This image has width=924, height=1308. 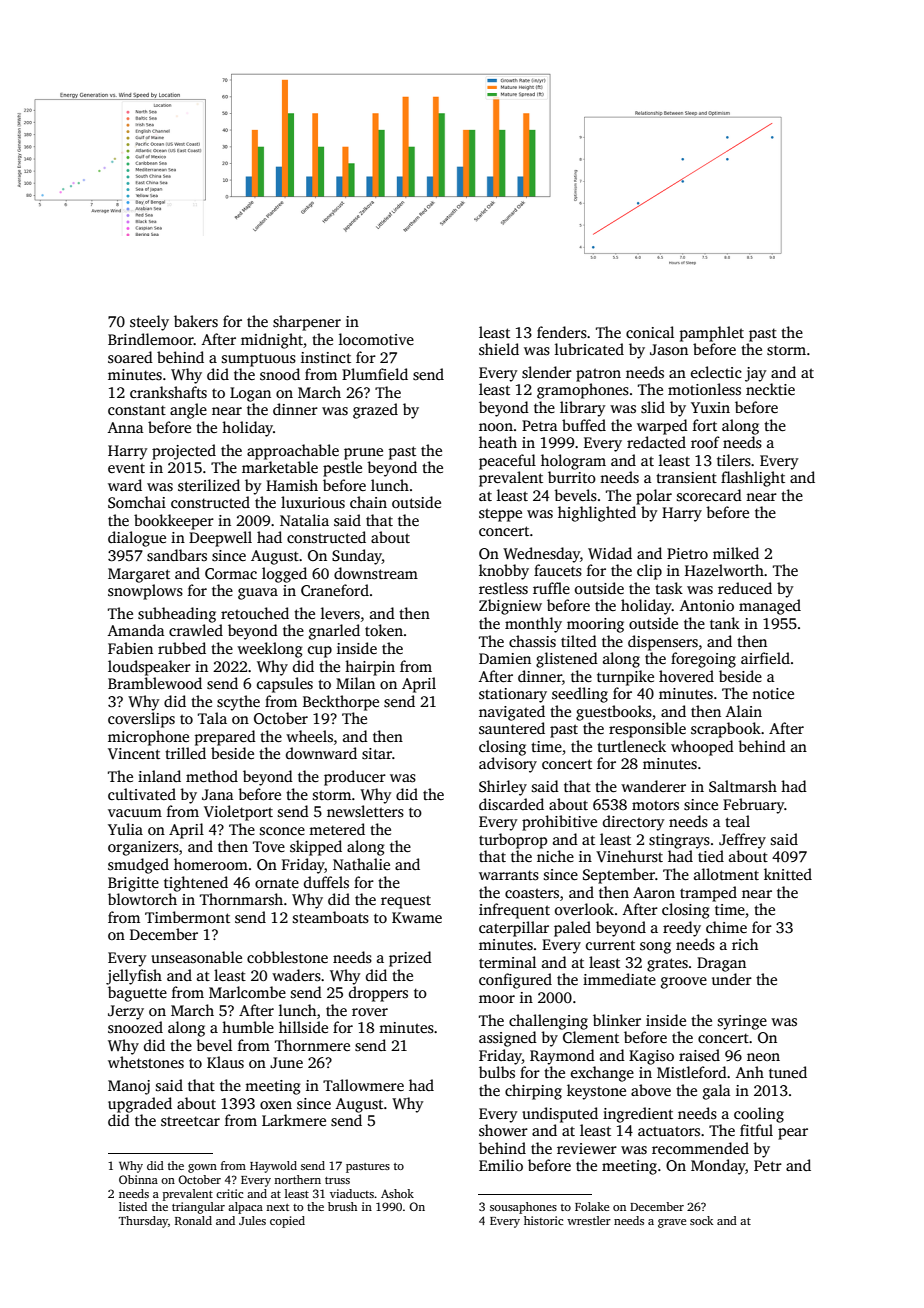 I want to click on scorecard, so click(x=709, y=495).
